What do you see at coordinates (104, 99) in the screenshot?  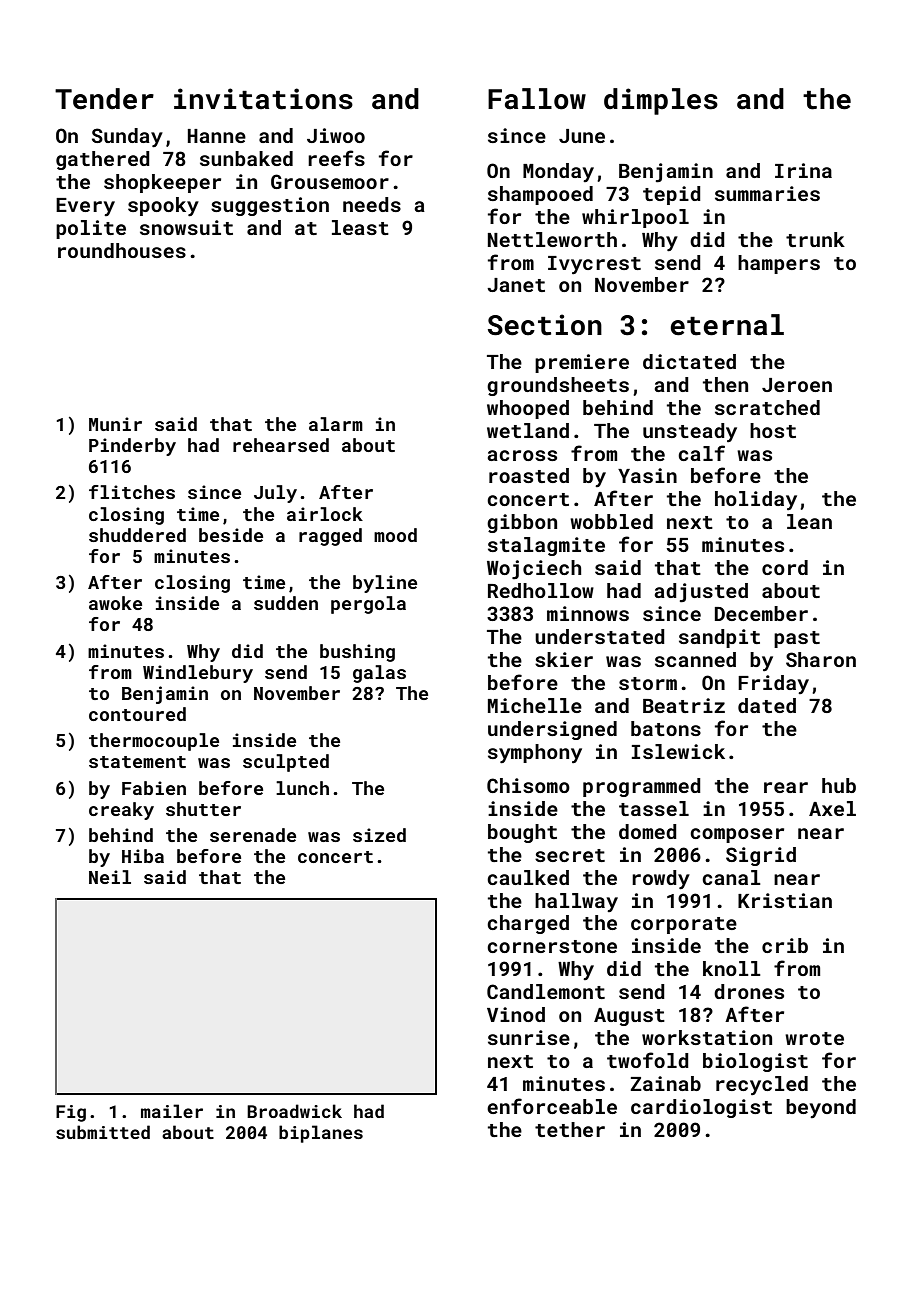 I see `Tender` at bounding box center [104, 99].
